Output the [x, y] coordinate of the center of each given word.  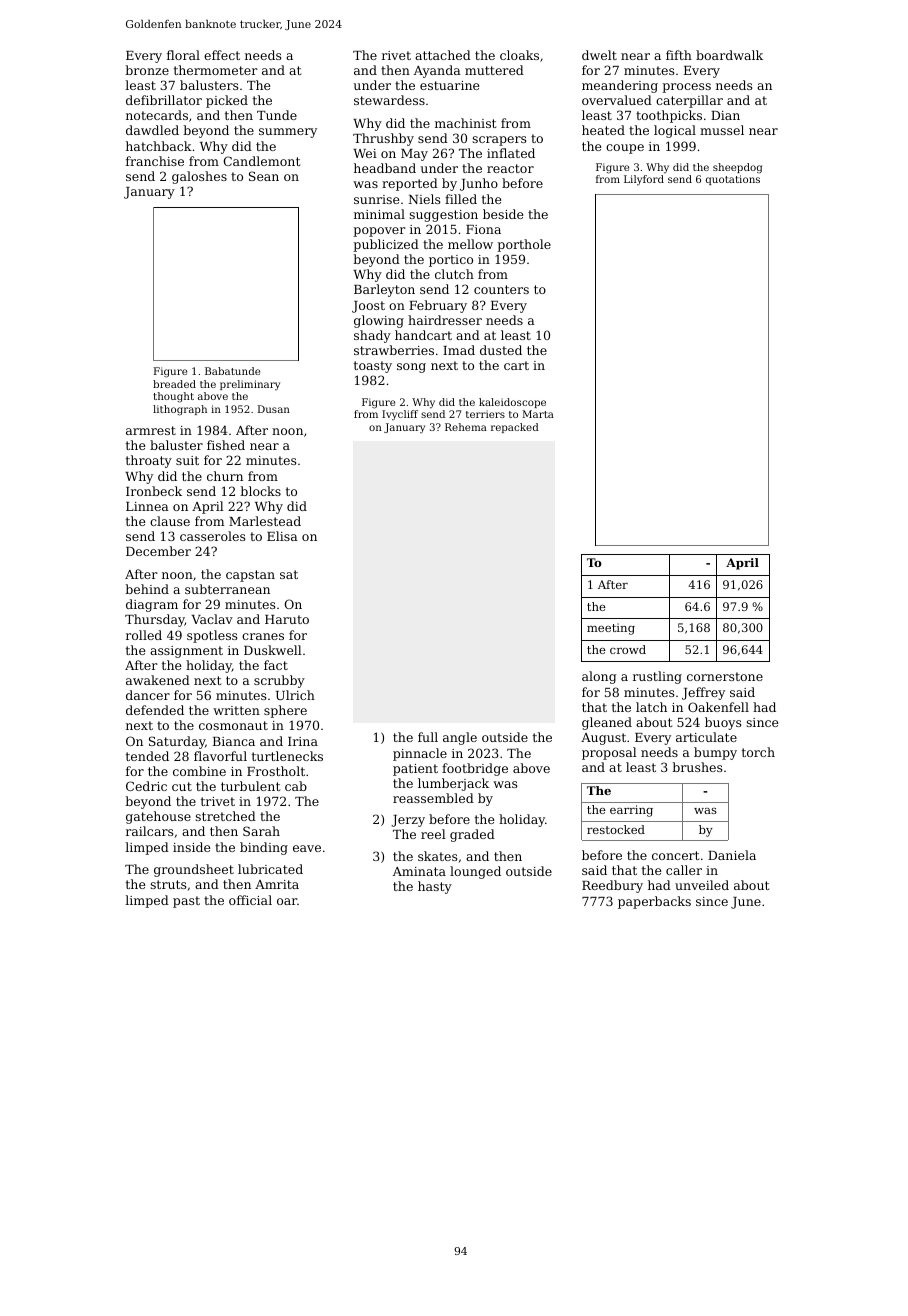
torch [758, 752]
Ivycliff [400, 415]
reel [433, 834]
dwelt [599, 55]
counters [501, 289]
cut [182, 786]
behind [147, 589]
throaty [149, 461]
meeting [611, 629]
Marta [538, 414]
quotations [733, 180]
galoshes [199, 177]
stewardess [389, 100]
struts [168, 884]
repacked [515, 428]
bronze [147, 70]
